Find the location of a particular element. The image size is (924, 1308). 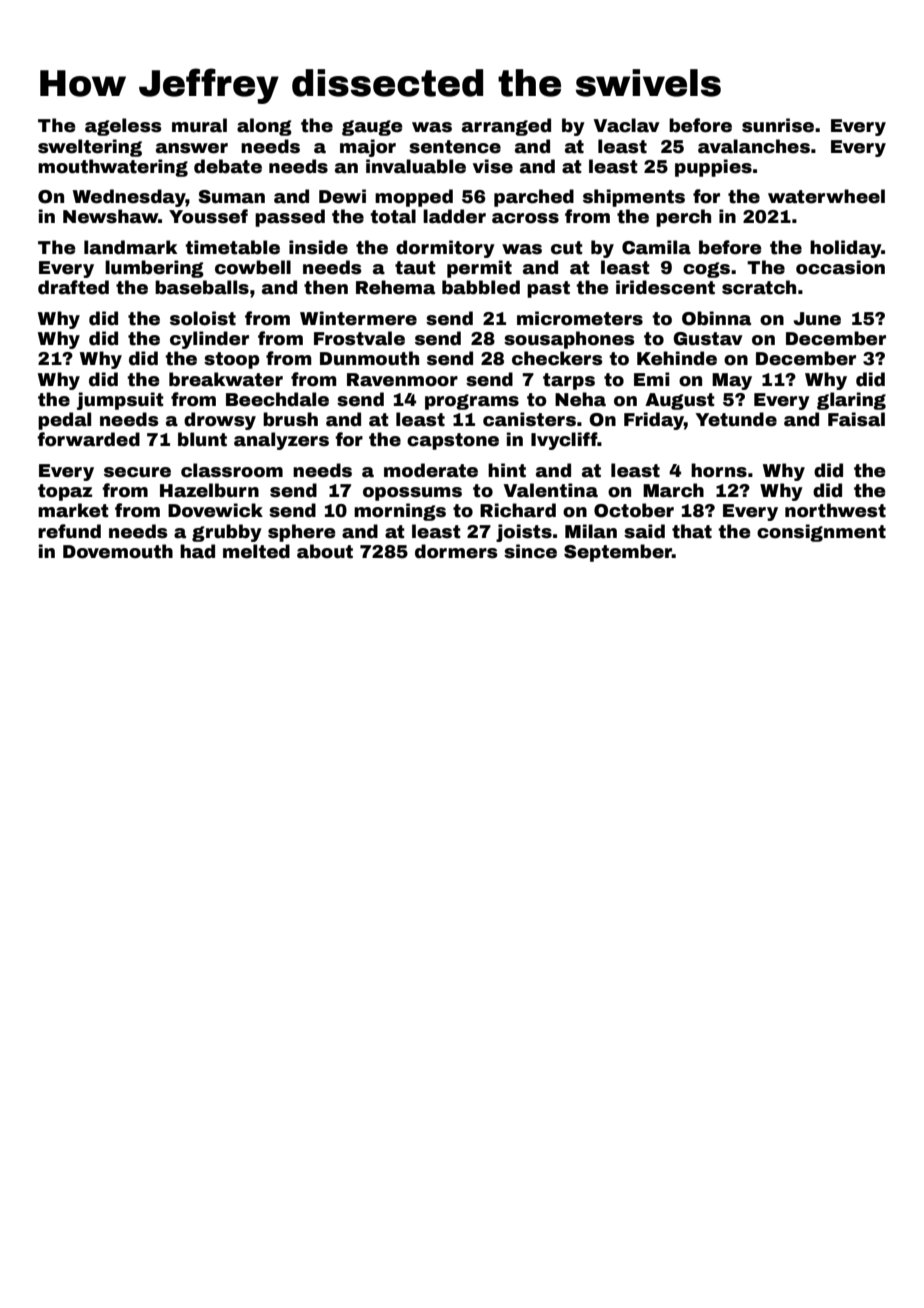

June is located at coordinates (817, 319).
